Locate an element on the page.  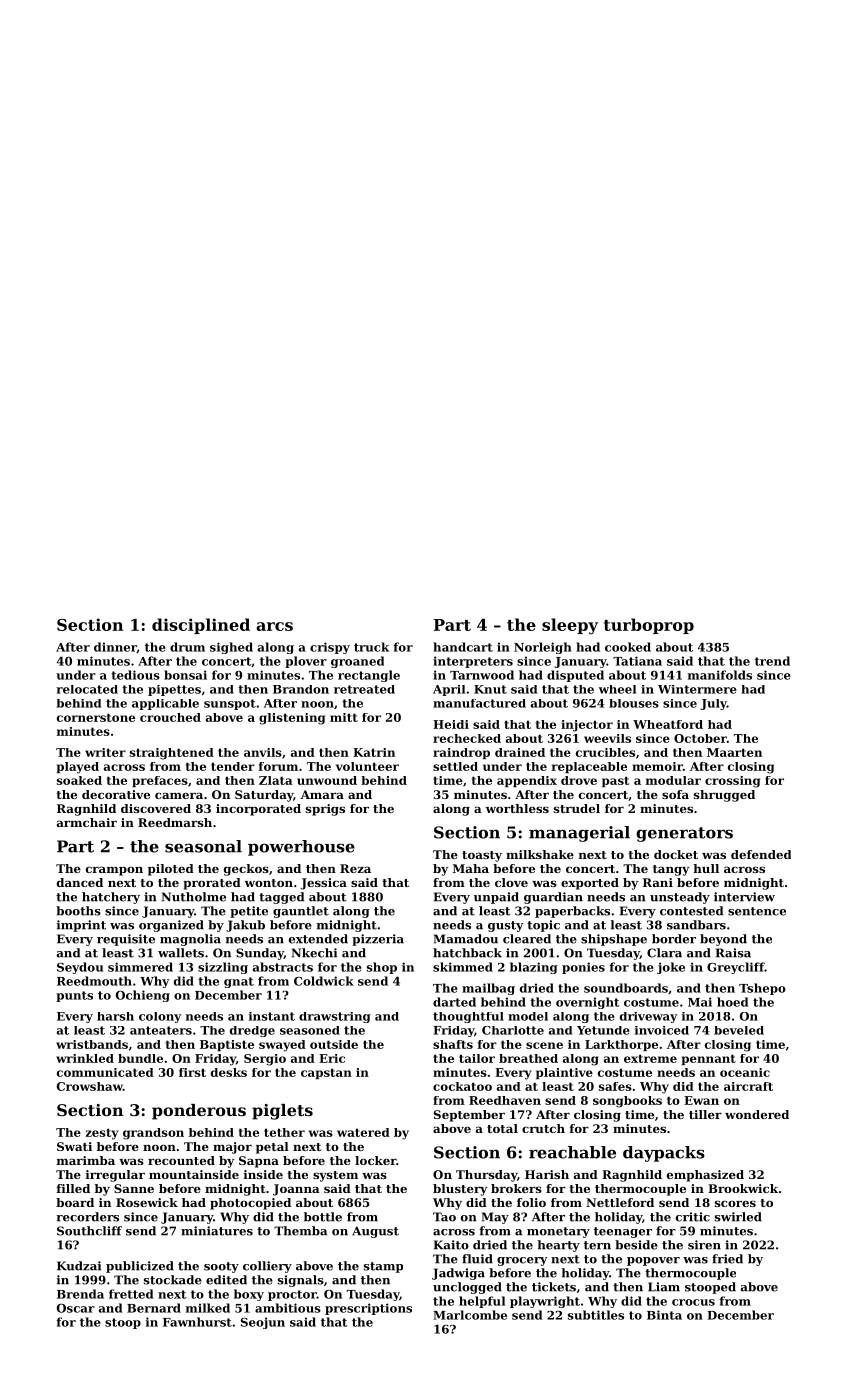
piloted is located at coordinates (171, 870).
